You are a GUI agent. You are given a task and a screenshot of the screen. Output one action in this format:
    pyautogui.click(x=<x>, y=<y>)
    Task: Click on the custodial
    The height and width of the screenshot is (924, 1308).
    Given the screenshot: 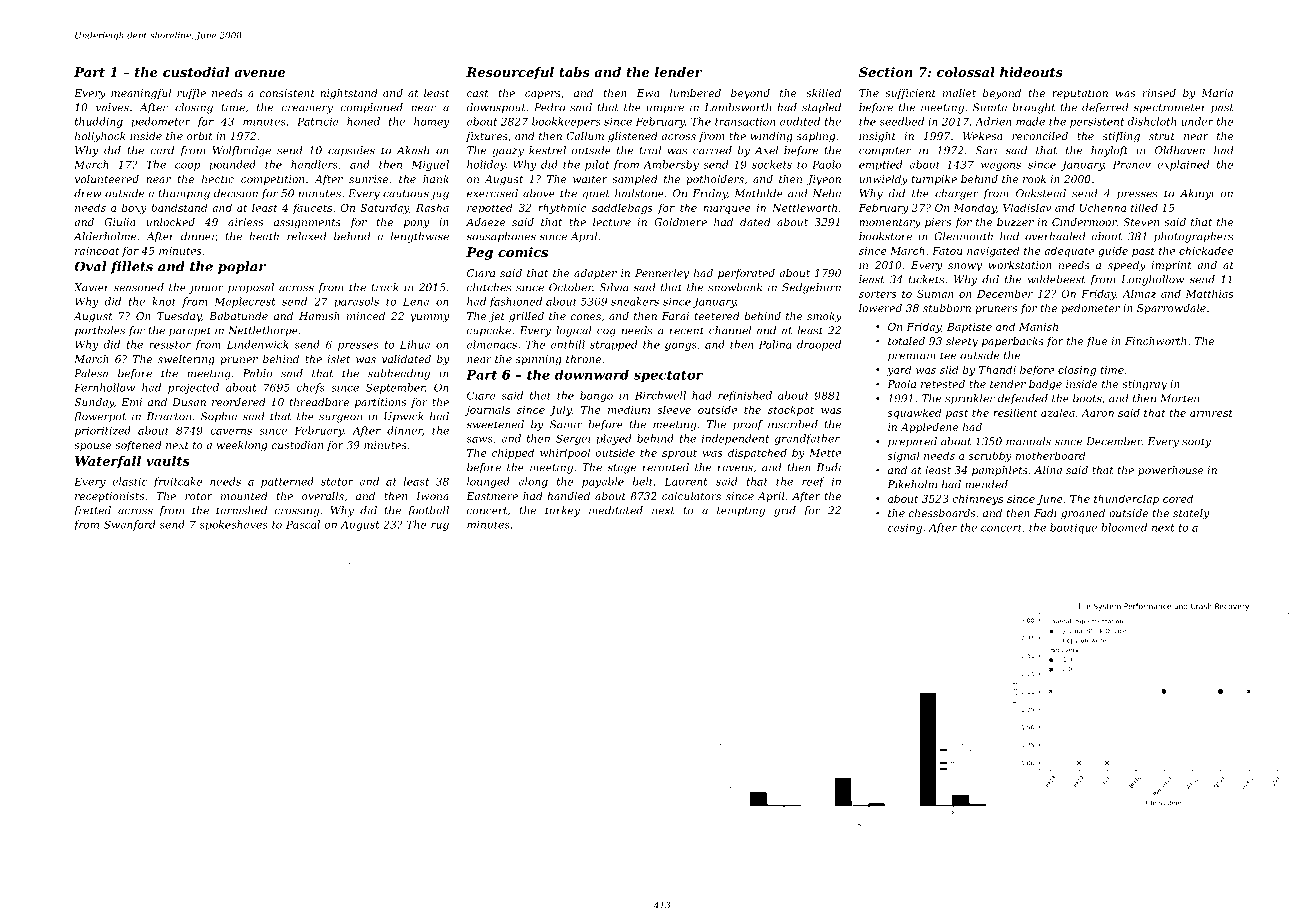 What is the action you would take?
    pyautogui.click(x=196, y=72)
